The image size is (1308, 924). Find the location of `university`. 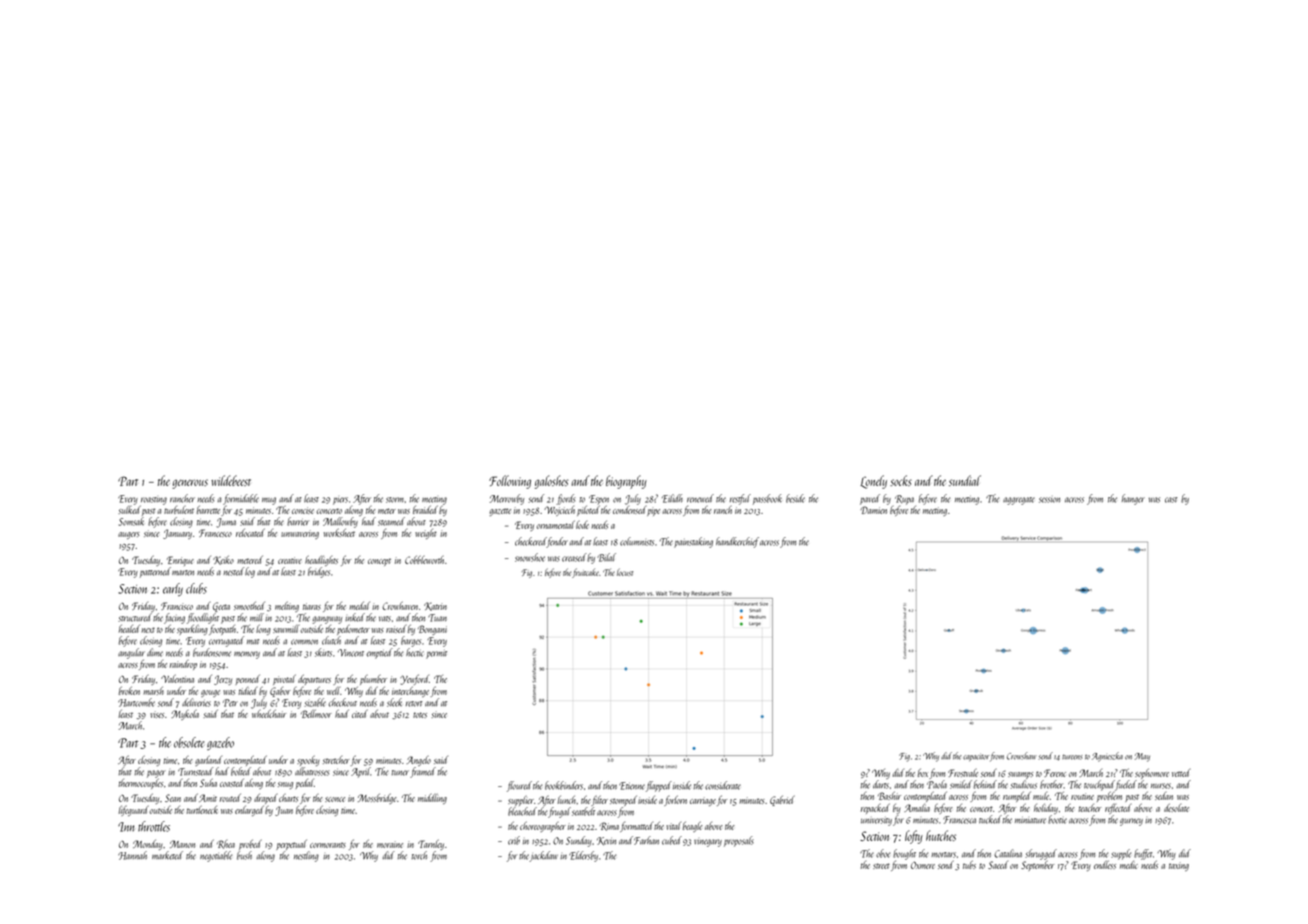

university is located at coordinates (876, 822).
